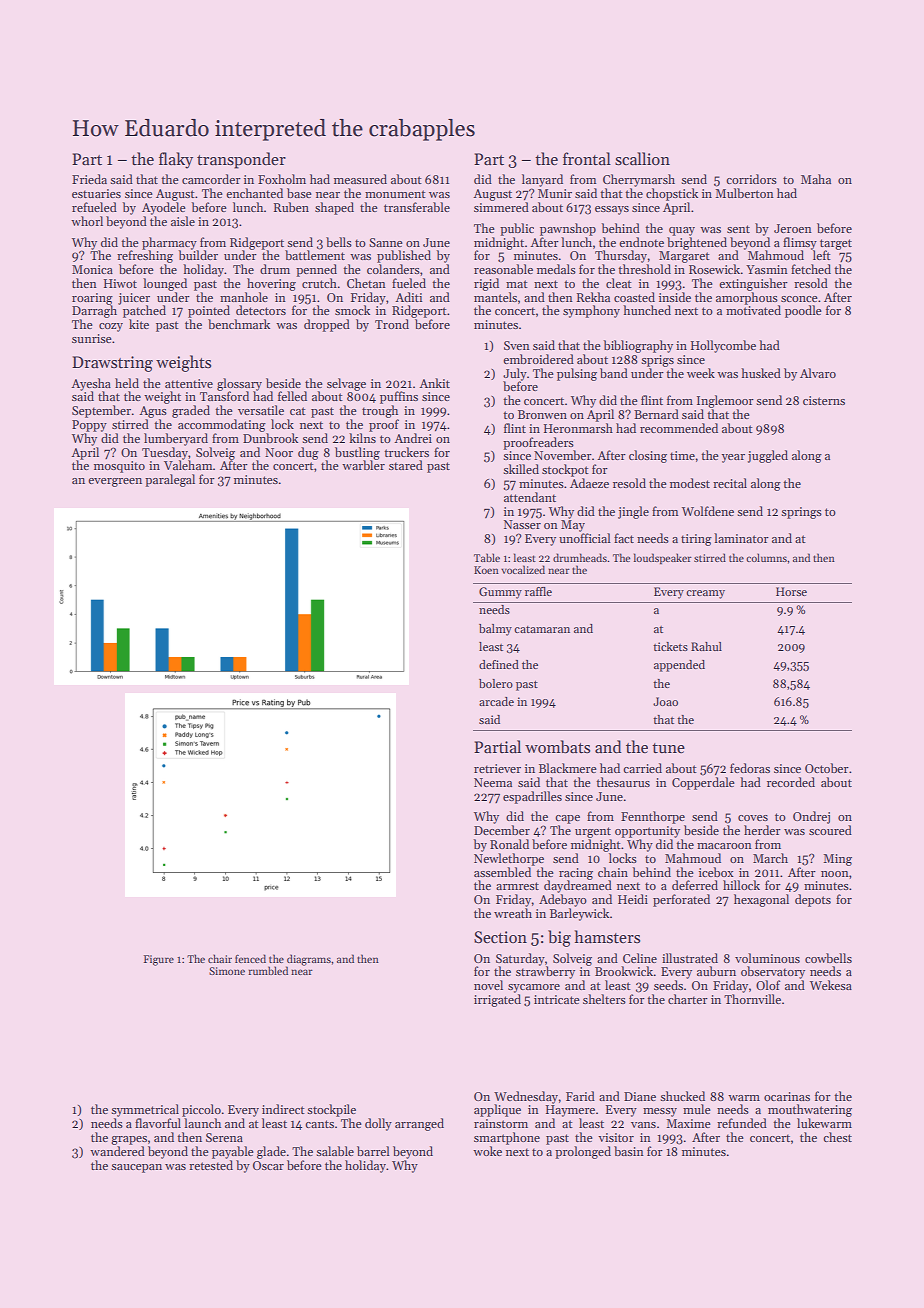 Image resolution: width=924 pixels, height=1308 pixels. I want to click on Frieda, so click(89, 179).
